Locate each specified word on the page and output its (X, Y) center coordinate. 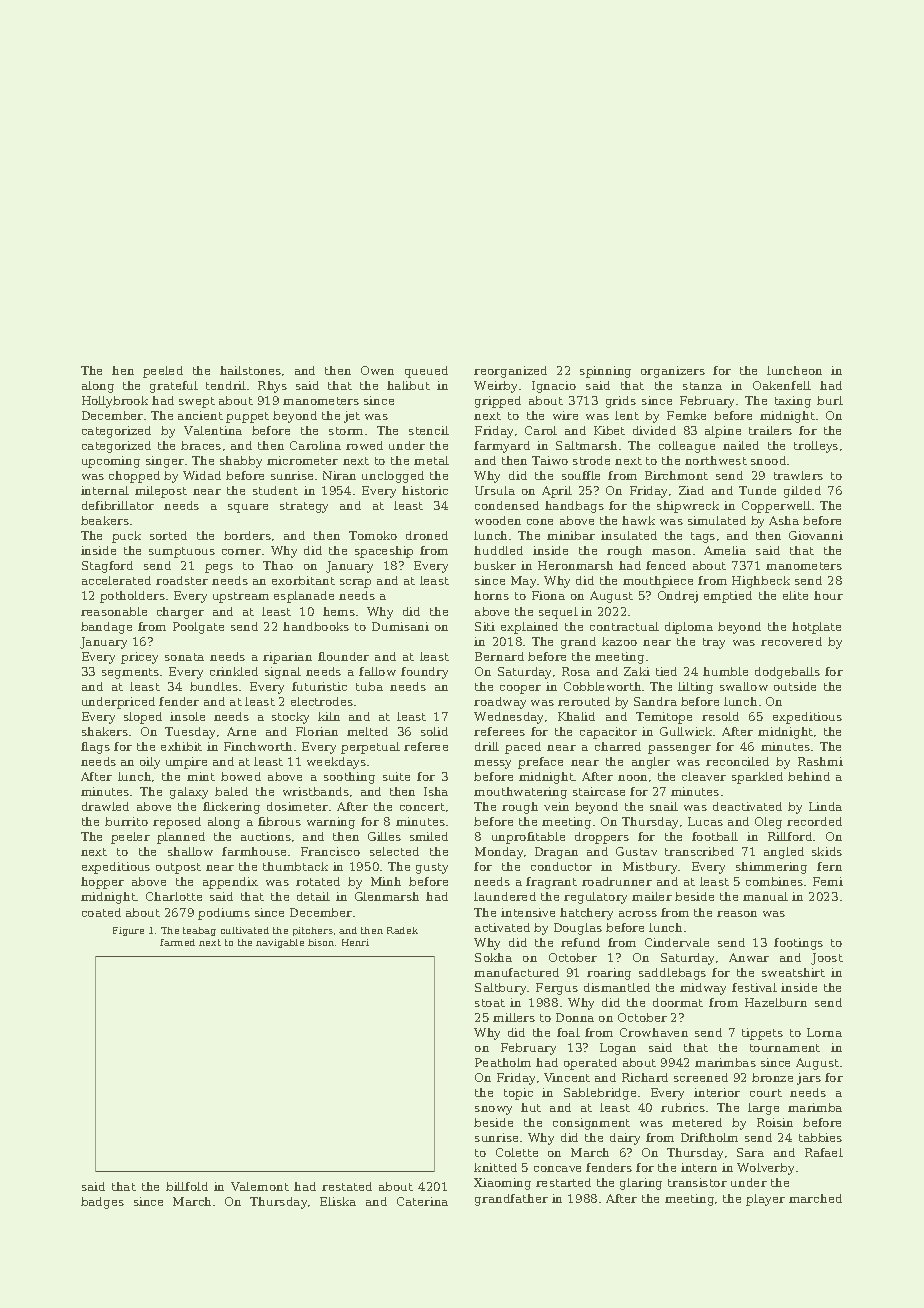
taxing (793, 402)
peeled (163, 372)
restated (347, 1186)
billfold (187, 1186)
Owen (377, 370)
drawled (105, 806)
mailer (652, 896)
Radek (402, 930)
